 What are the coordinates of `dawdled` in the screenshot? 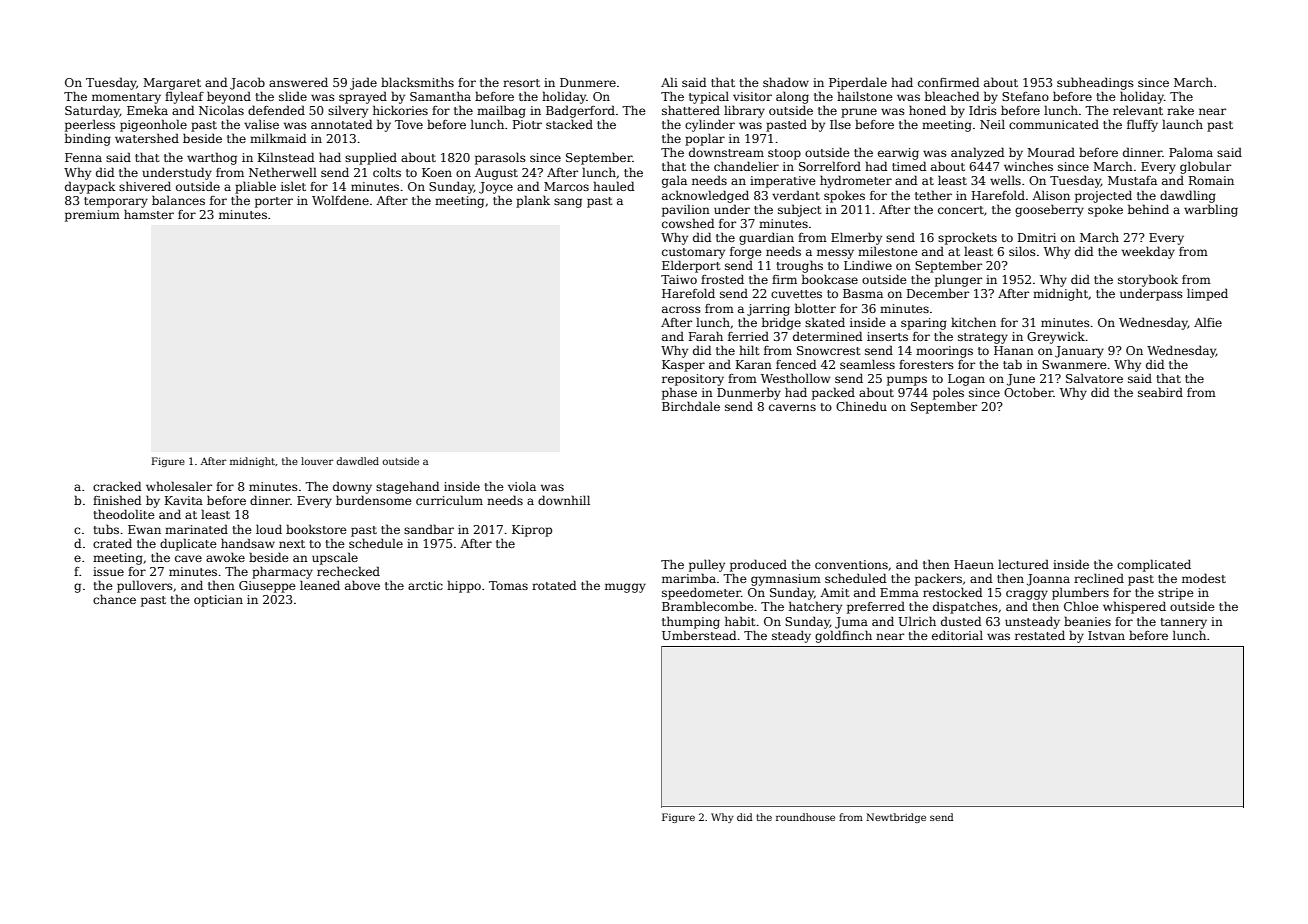 It's located at (357, 461).
